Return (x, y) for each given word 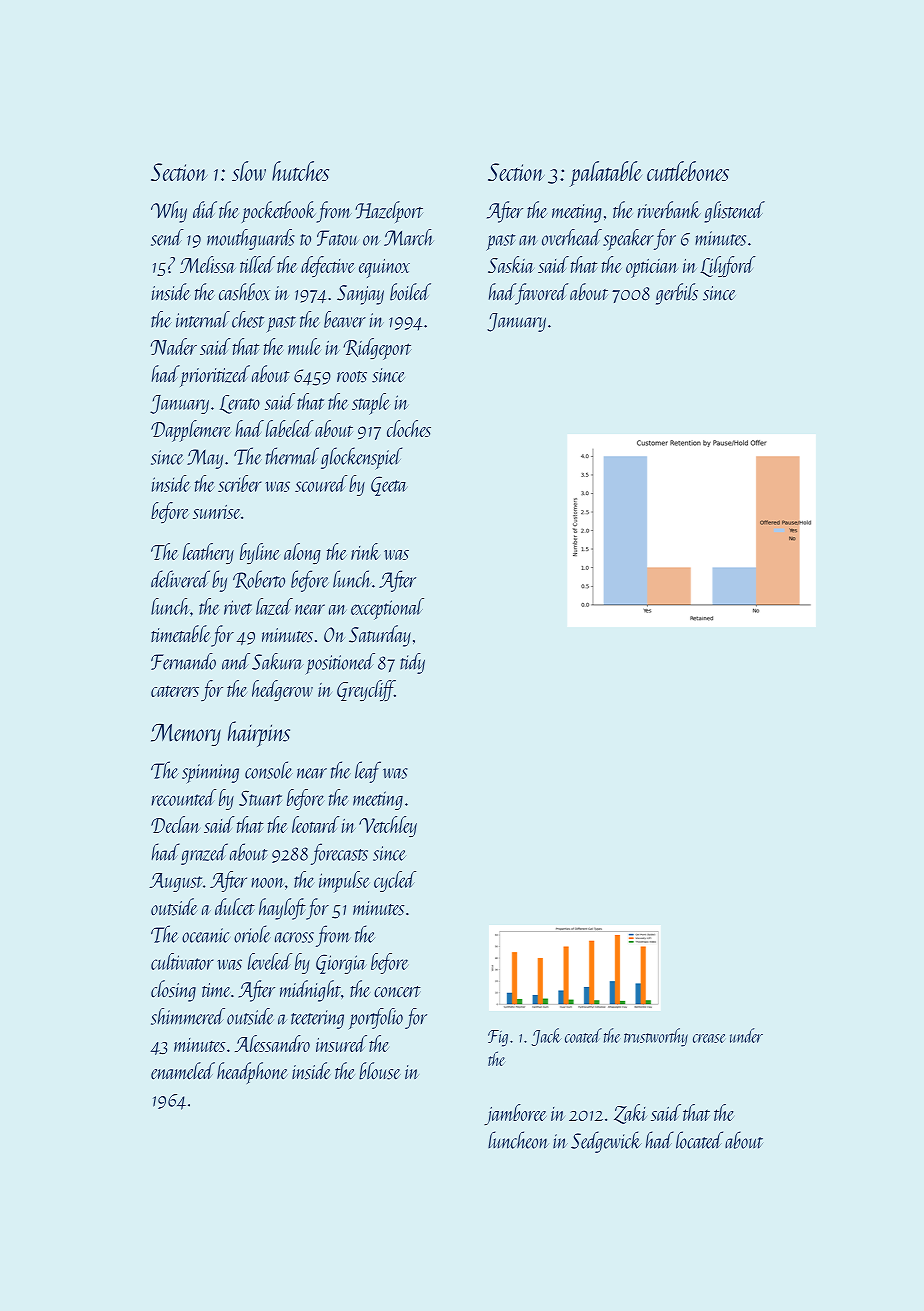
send (167, 237)
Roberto (259, 580)
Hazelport (389, 212)
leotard (316, 824)
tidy (412, 663)
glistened (734, 212)
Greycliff (366, 690)
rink (365, 551)
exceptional (387, 609)
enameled (183, 1071)
